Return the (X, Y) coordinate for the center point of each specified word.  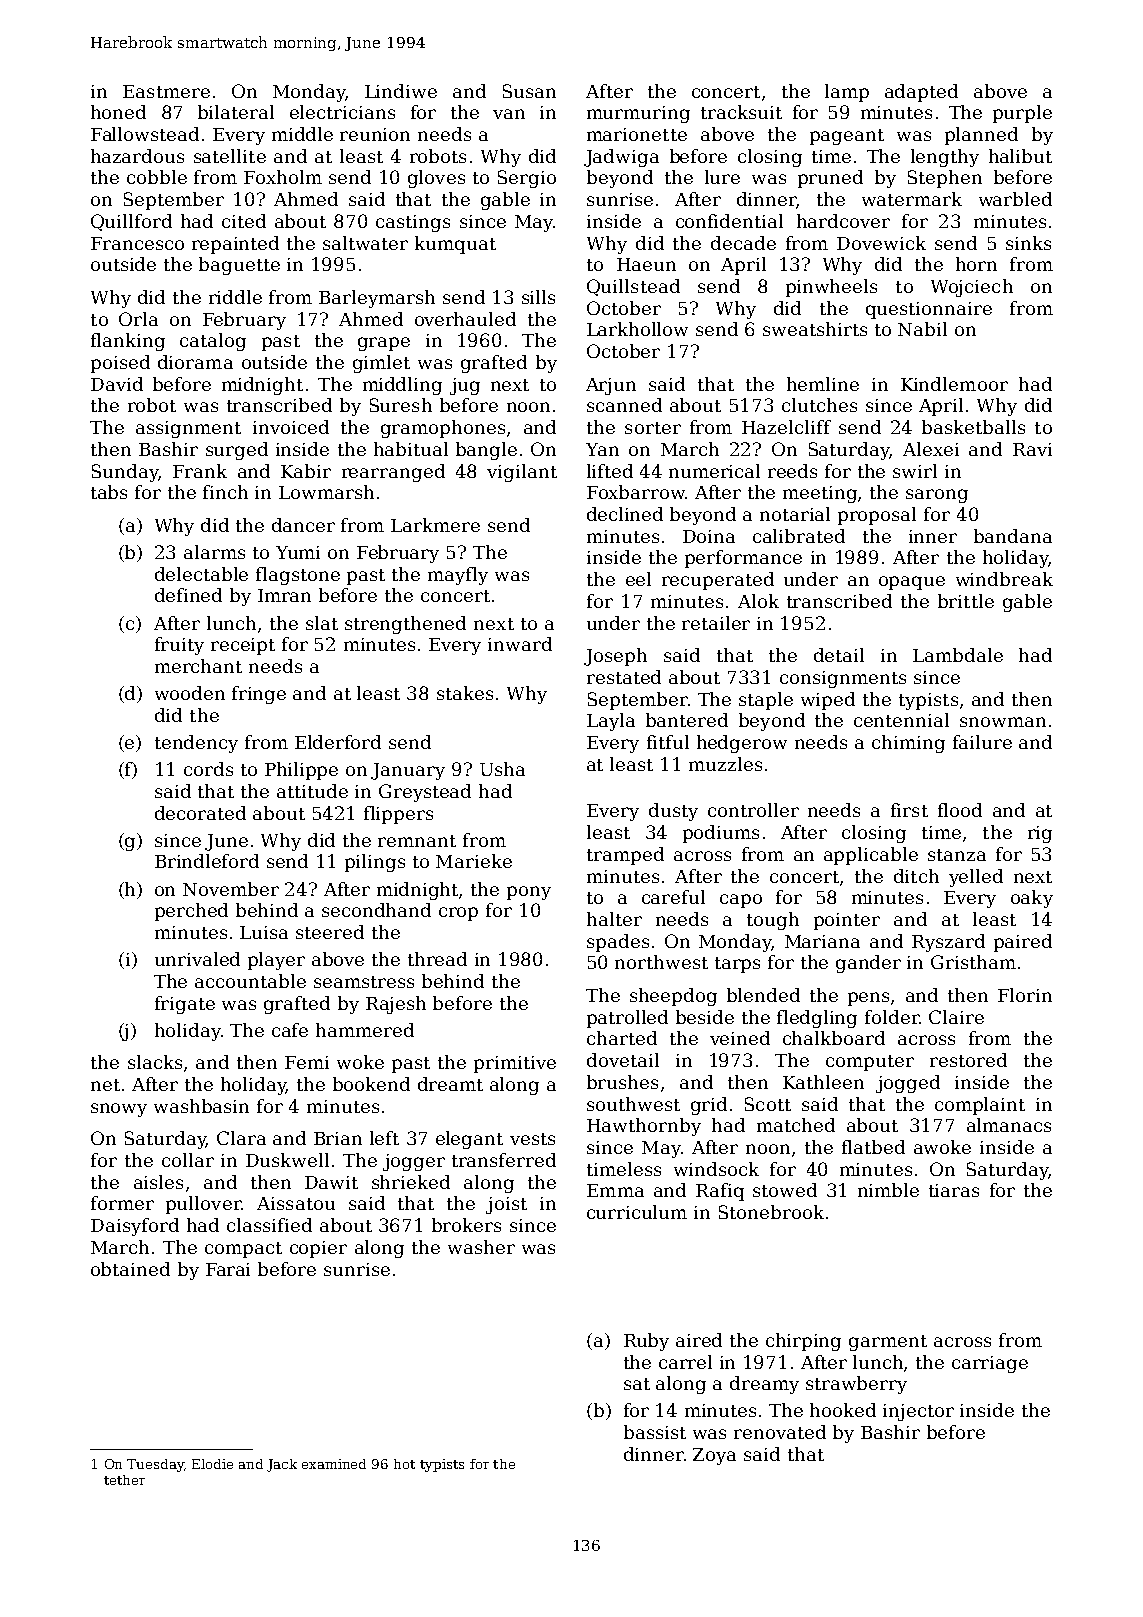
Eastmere (166, 91)
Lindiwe (401, 91)
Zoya (714, 1456)
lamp (847, 93)
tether (124, 1480)
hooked (843, 1410)
